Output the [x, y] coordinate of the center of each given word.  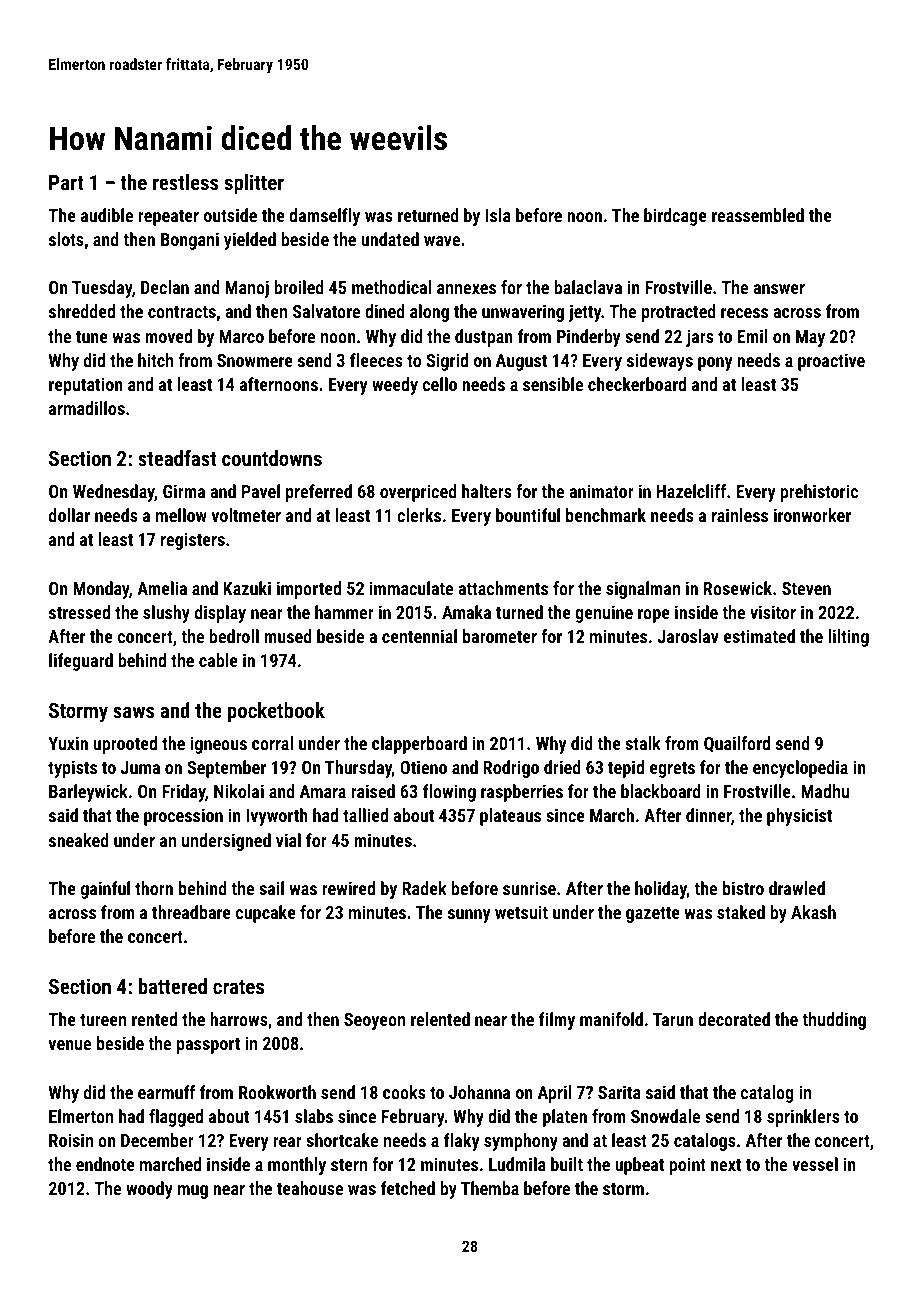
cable [218, 660]
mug [193, 1192]
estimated [759, 636]
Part [66, 182]
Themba [490, 1188]
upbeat [639, 1166]
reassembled [758, 215]
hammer [344, 612]
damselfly [324, 217]
